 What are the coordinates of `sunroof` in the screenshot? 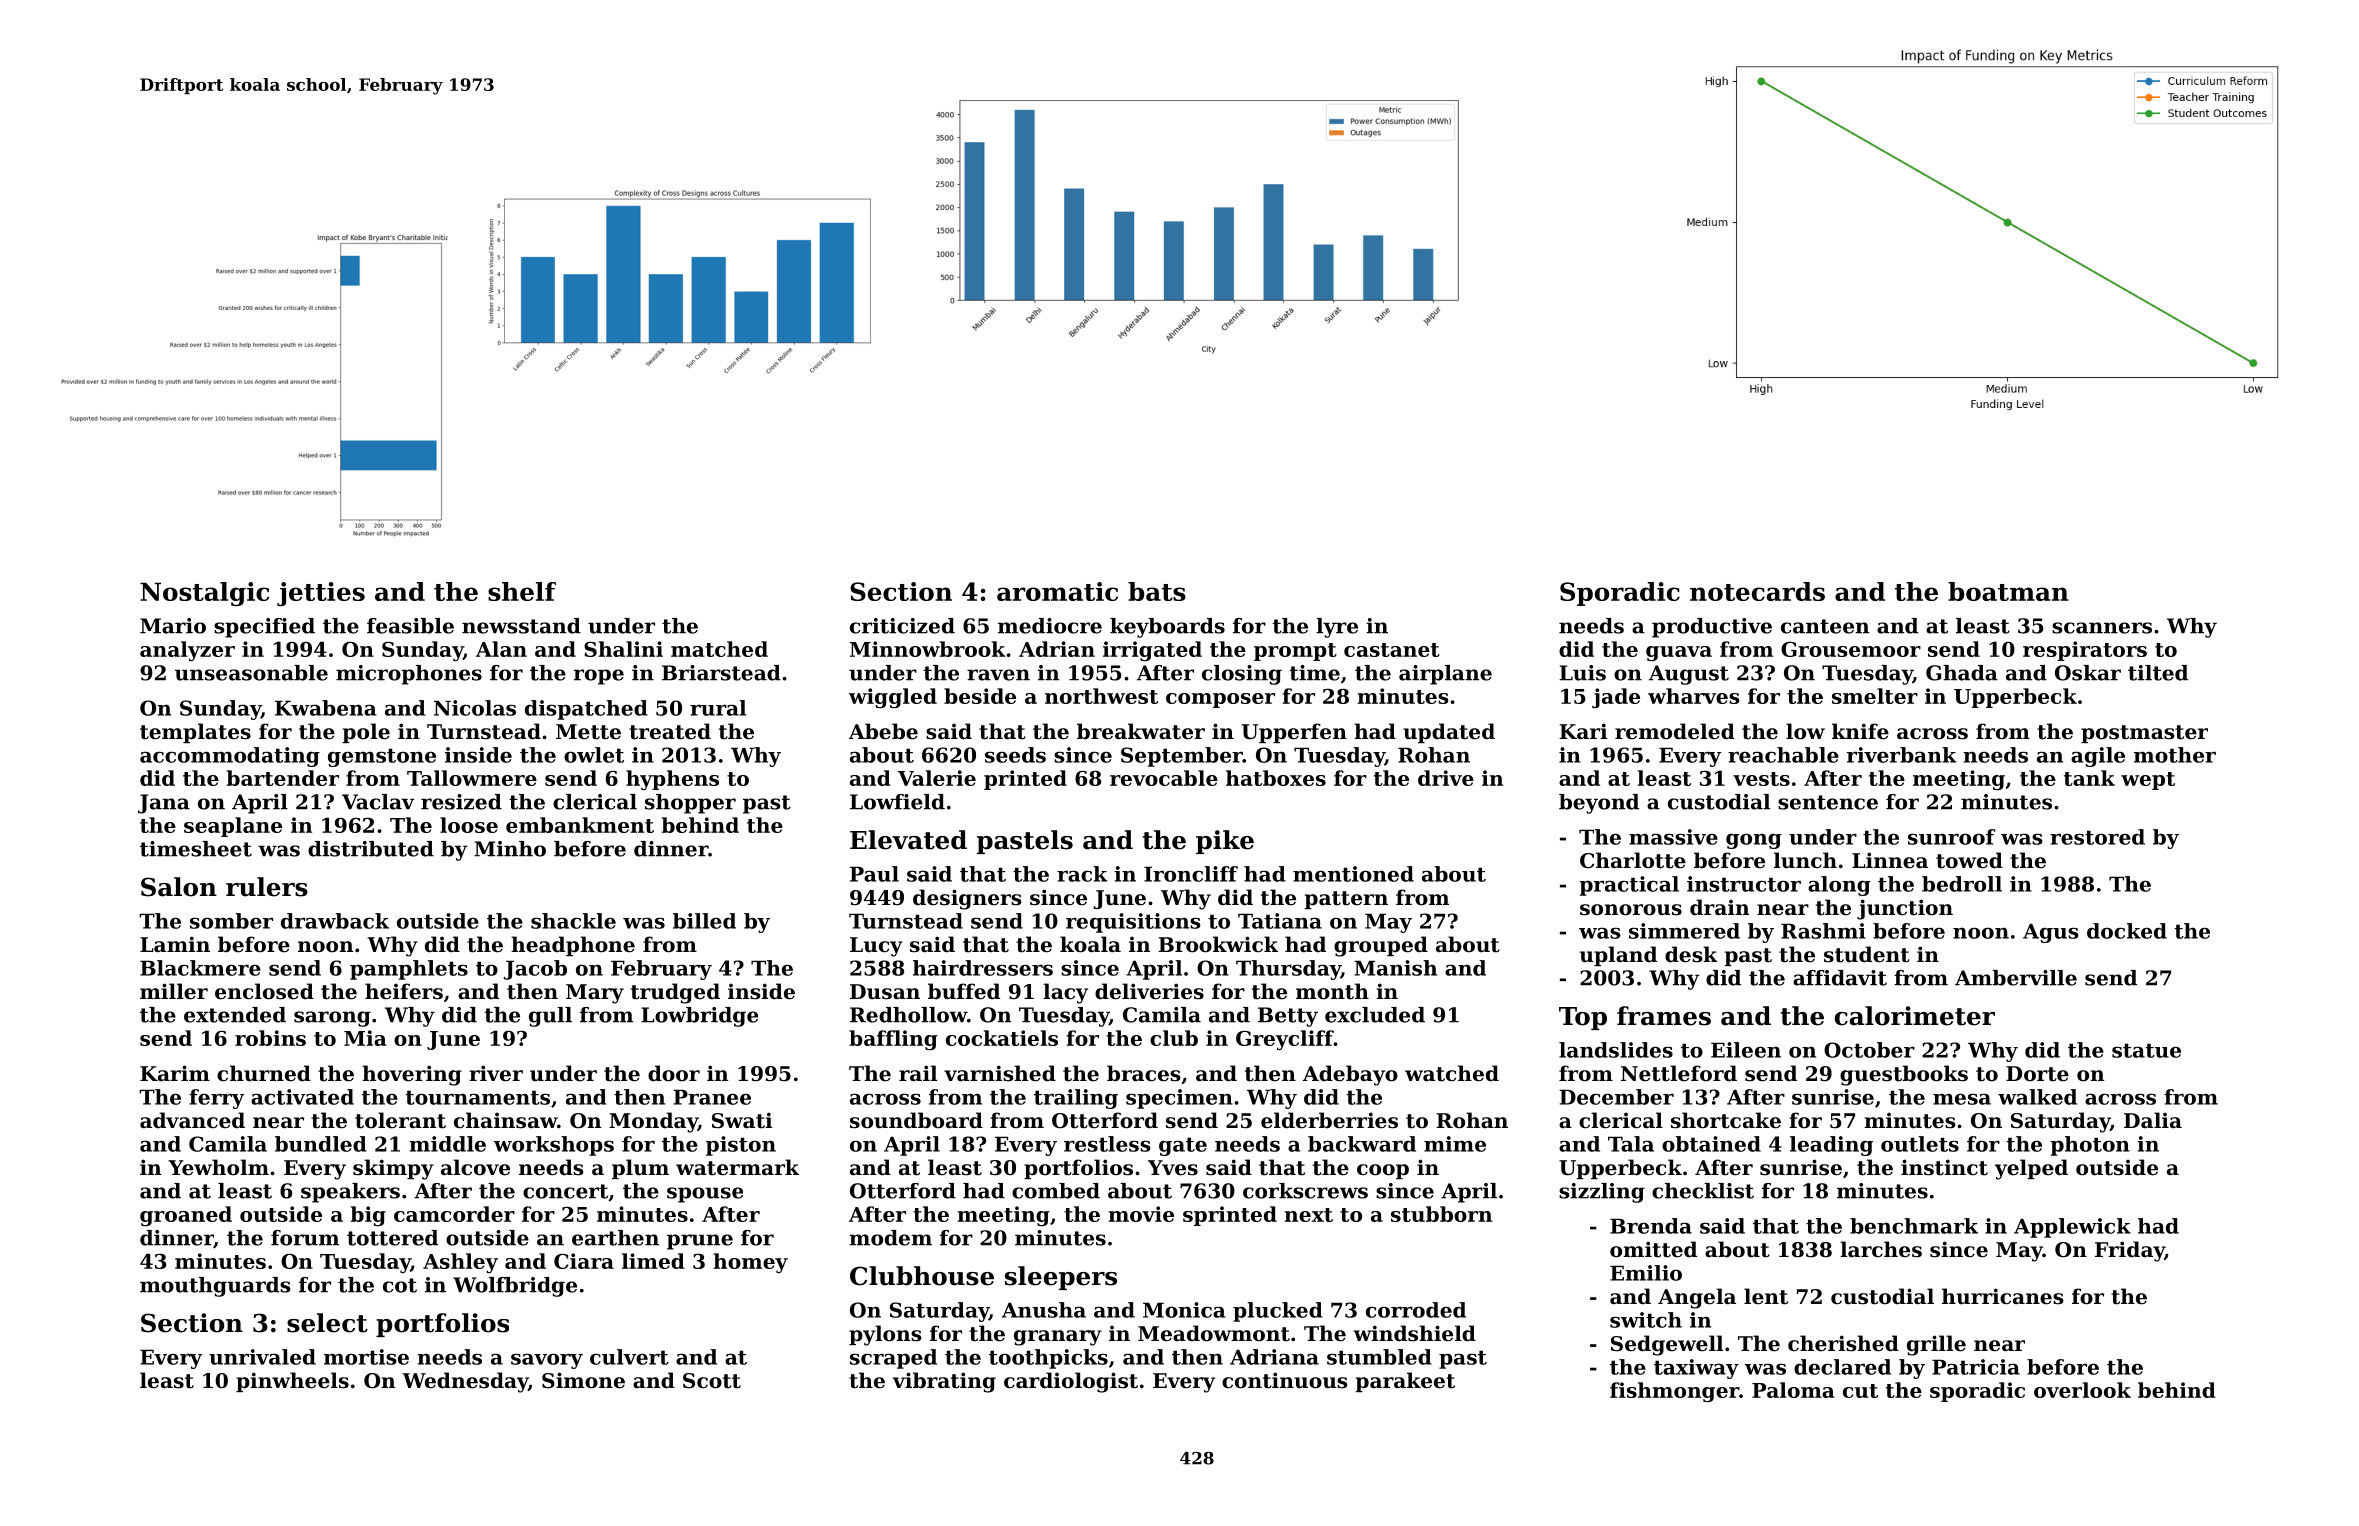 It's located at (1952, 837).
